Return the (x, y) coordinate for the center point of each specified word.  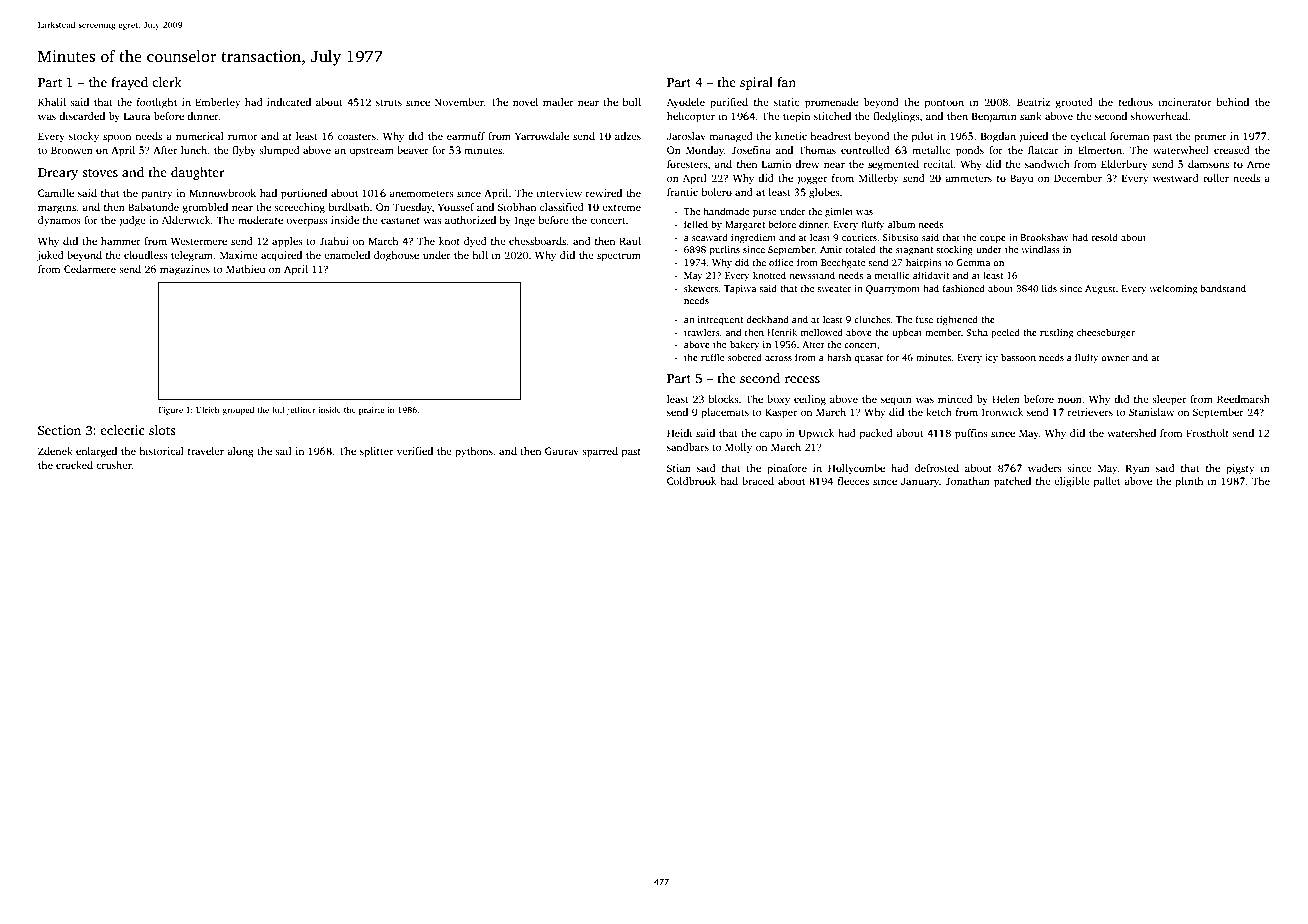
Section (59, 430)
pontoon (944, 104)
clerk (167, 82)
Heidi (679, 433)
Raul (630, 241)
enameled (347, 255)
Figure (171, 411)
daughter (197, 173)
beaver (413, 150)
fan (786, 82)
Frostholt (1207, 433)
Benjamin (994, 117)
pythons (474, 452)
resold (1105, 237)
